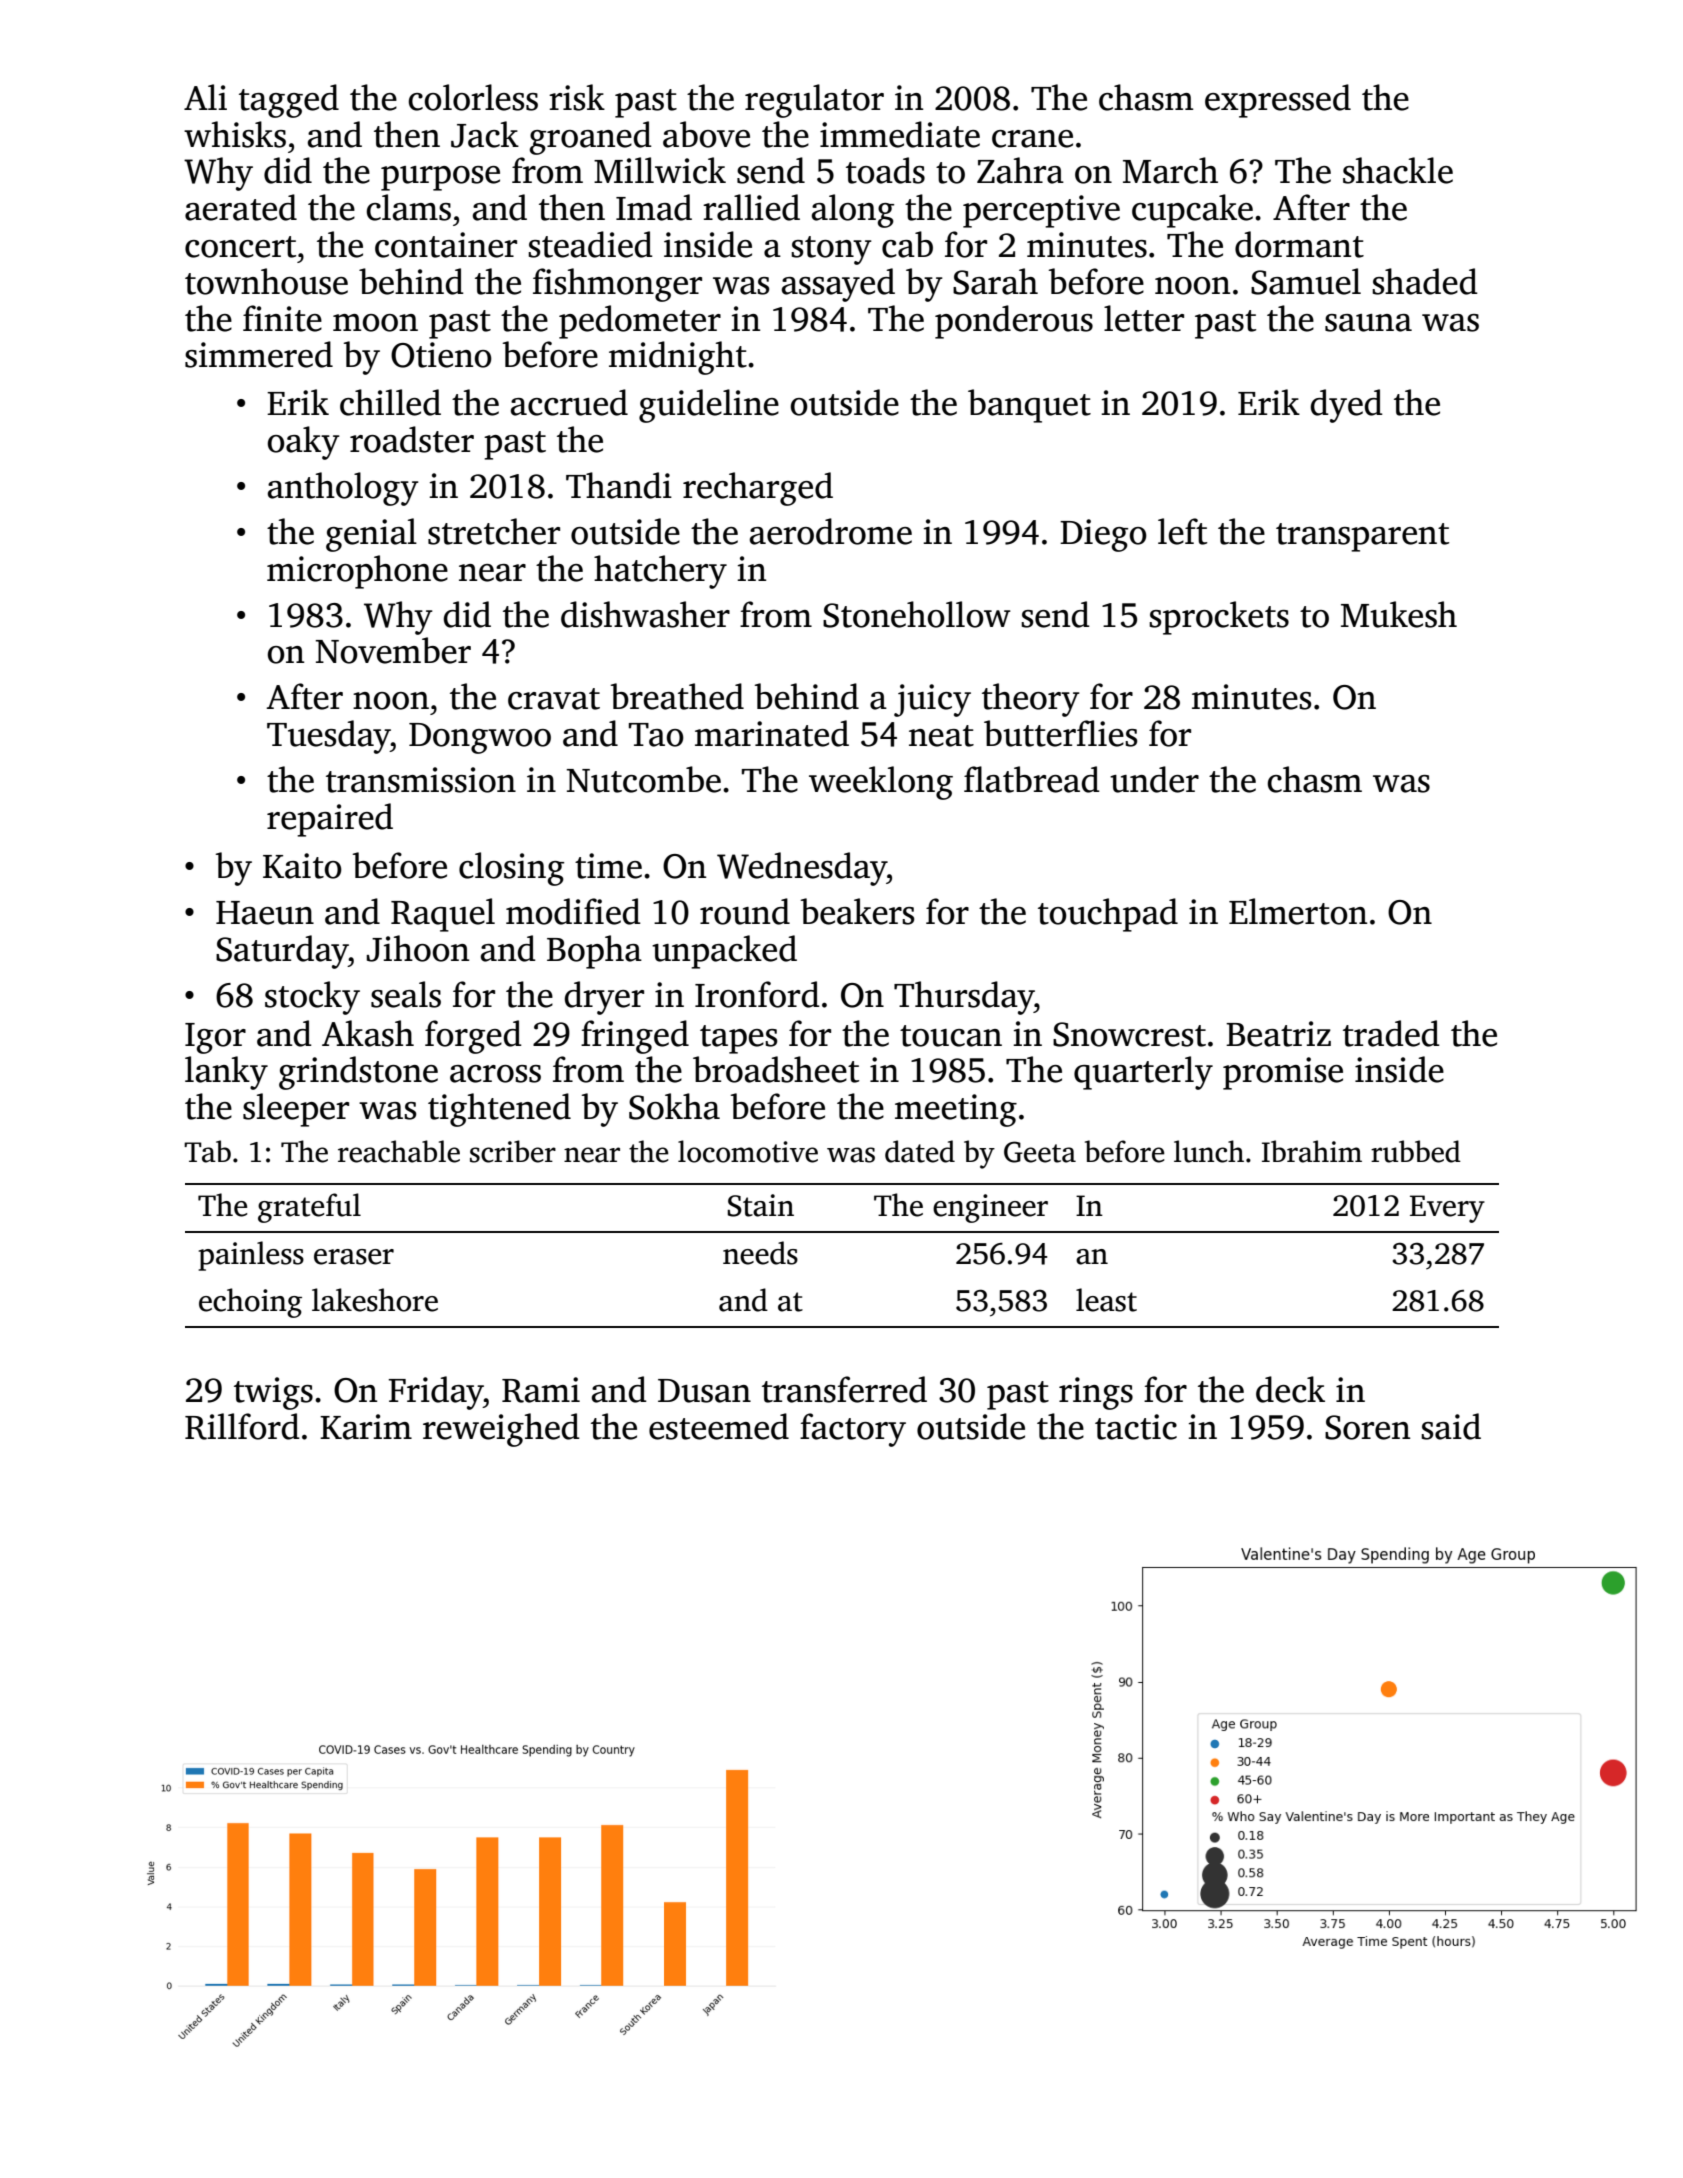 Image resolution: width=1683 pixels, height=2178 pixels. I want to click on Diego, so click(1103, 535).
